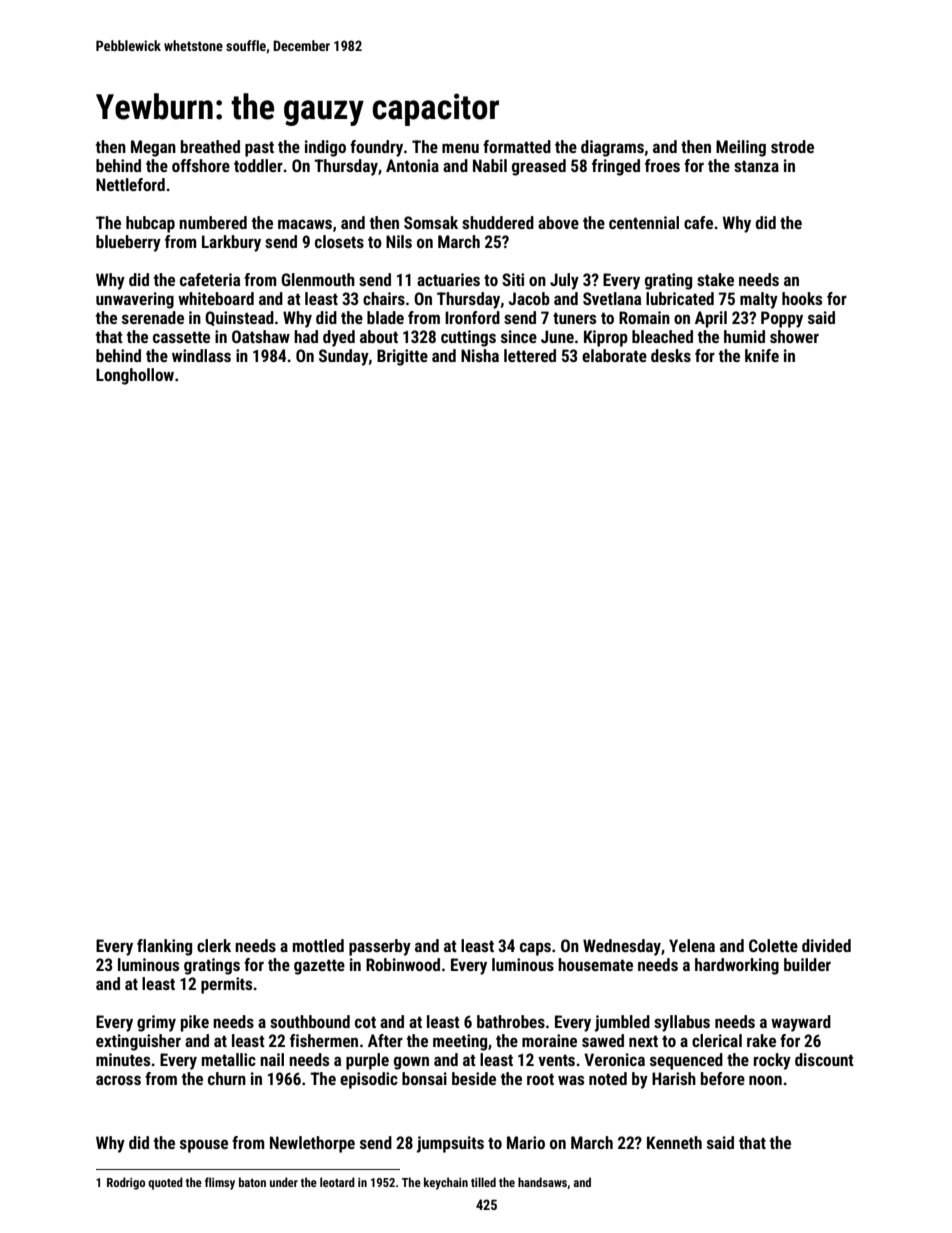 The height and width of the screenshot is (1233, 952). I want to click on caps, so click(535, 949).
